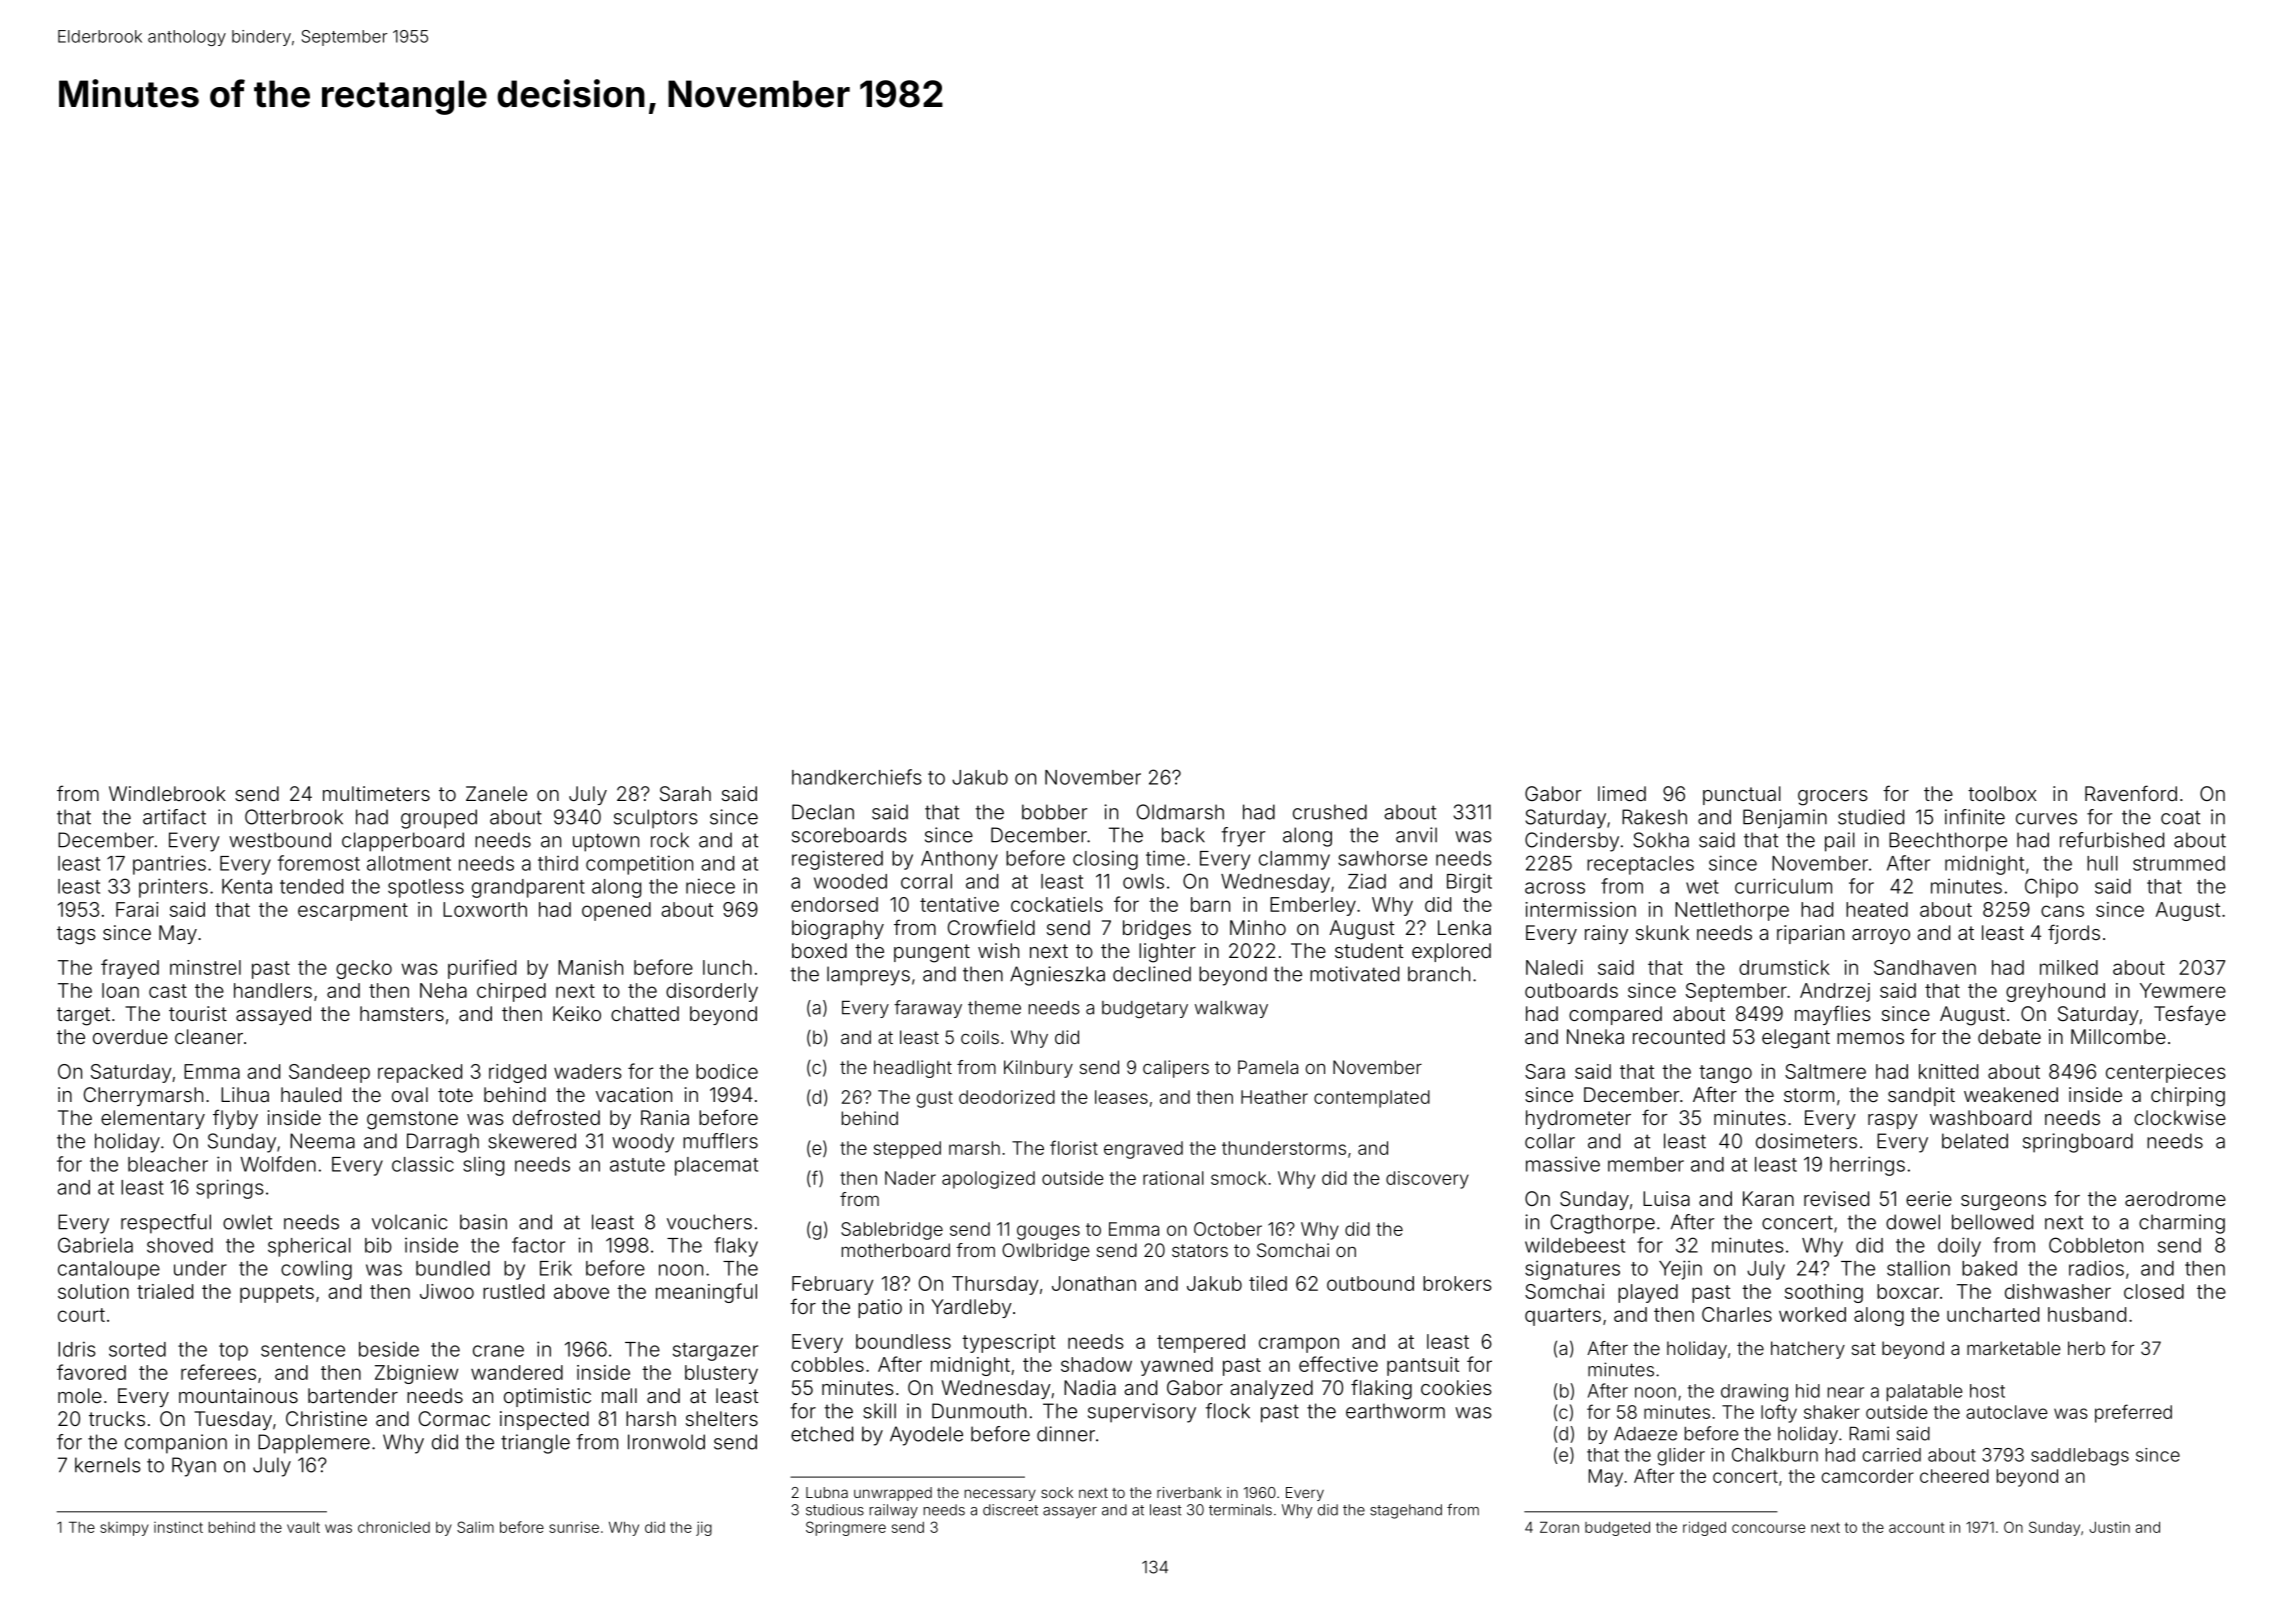 The height and width of the screenshot is (1614, 2283). I want to click on bellowed, so click(1992, 1222).
